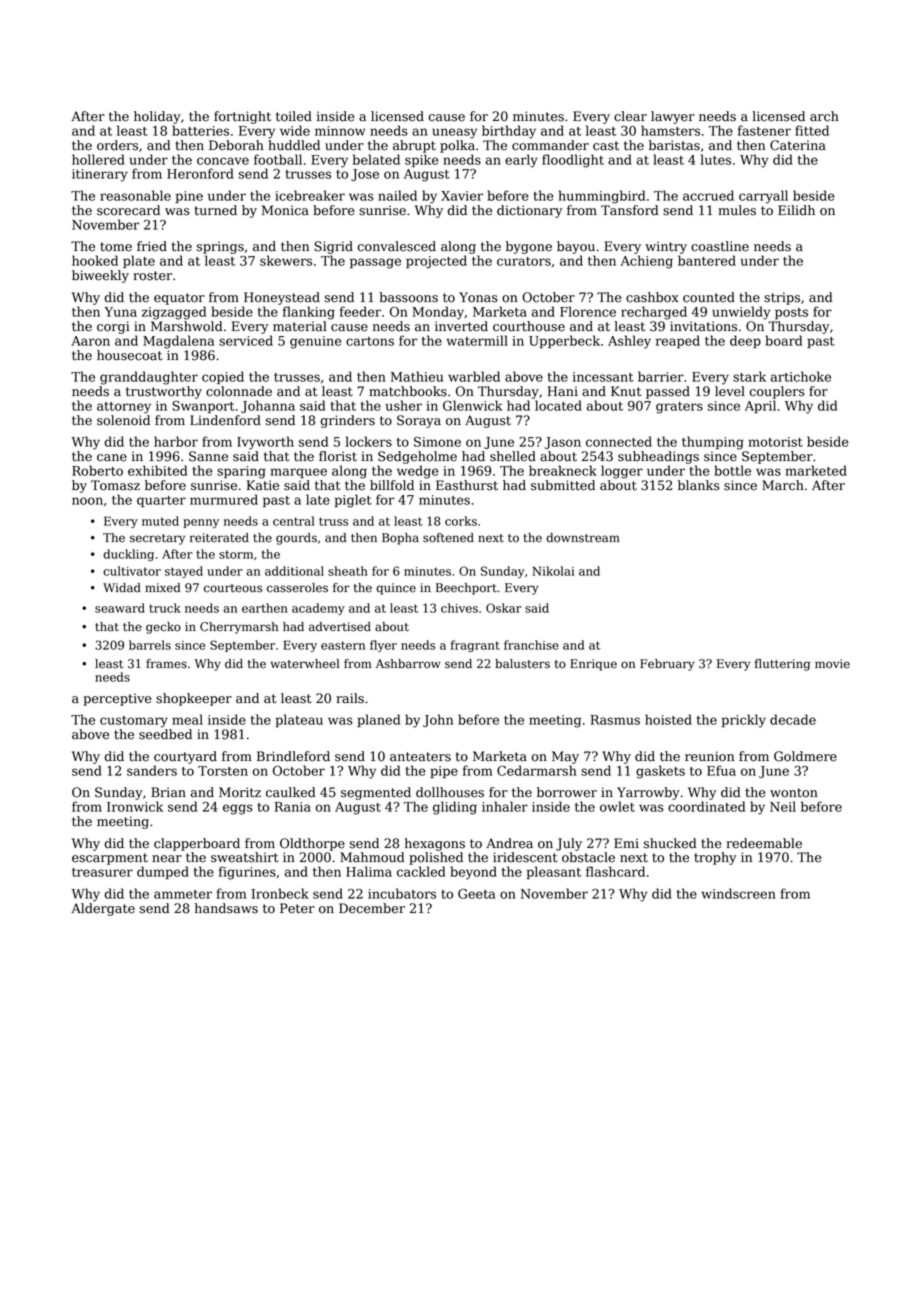 This screenshot has height=1308, width=924. What do you see at coordinates (278, 159) in the screenshot?
I see `football` at bounding box center [278, 159].
